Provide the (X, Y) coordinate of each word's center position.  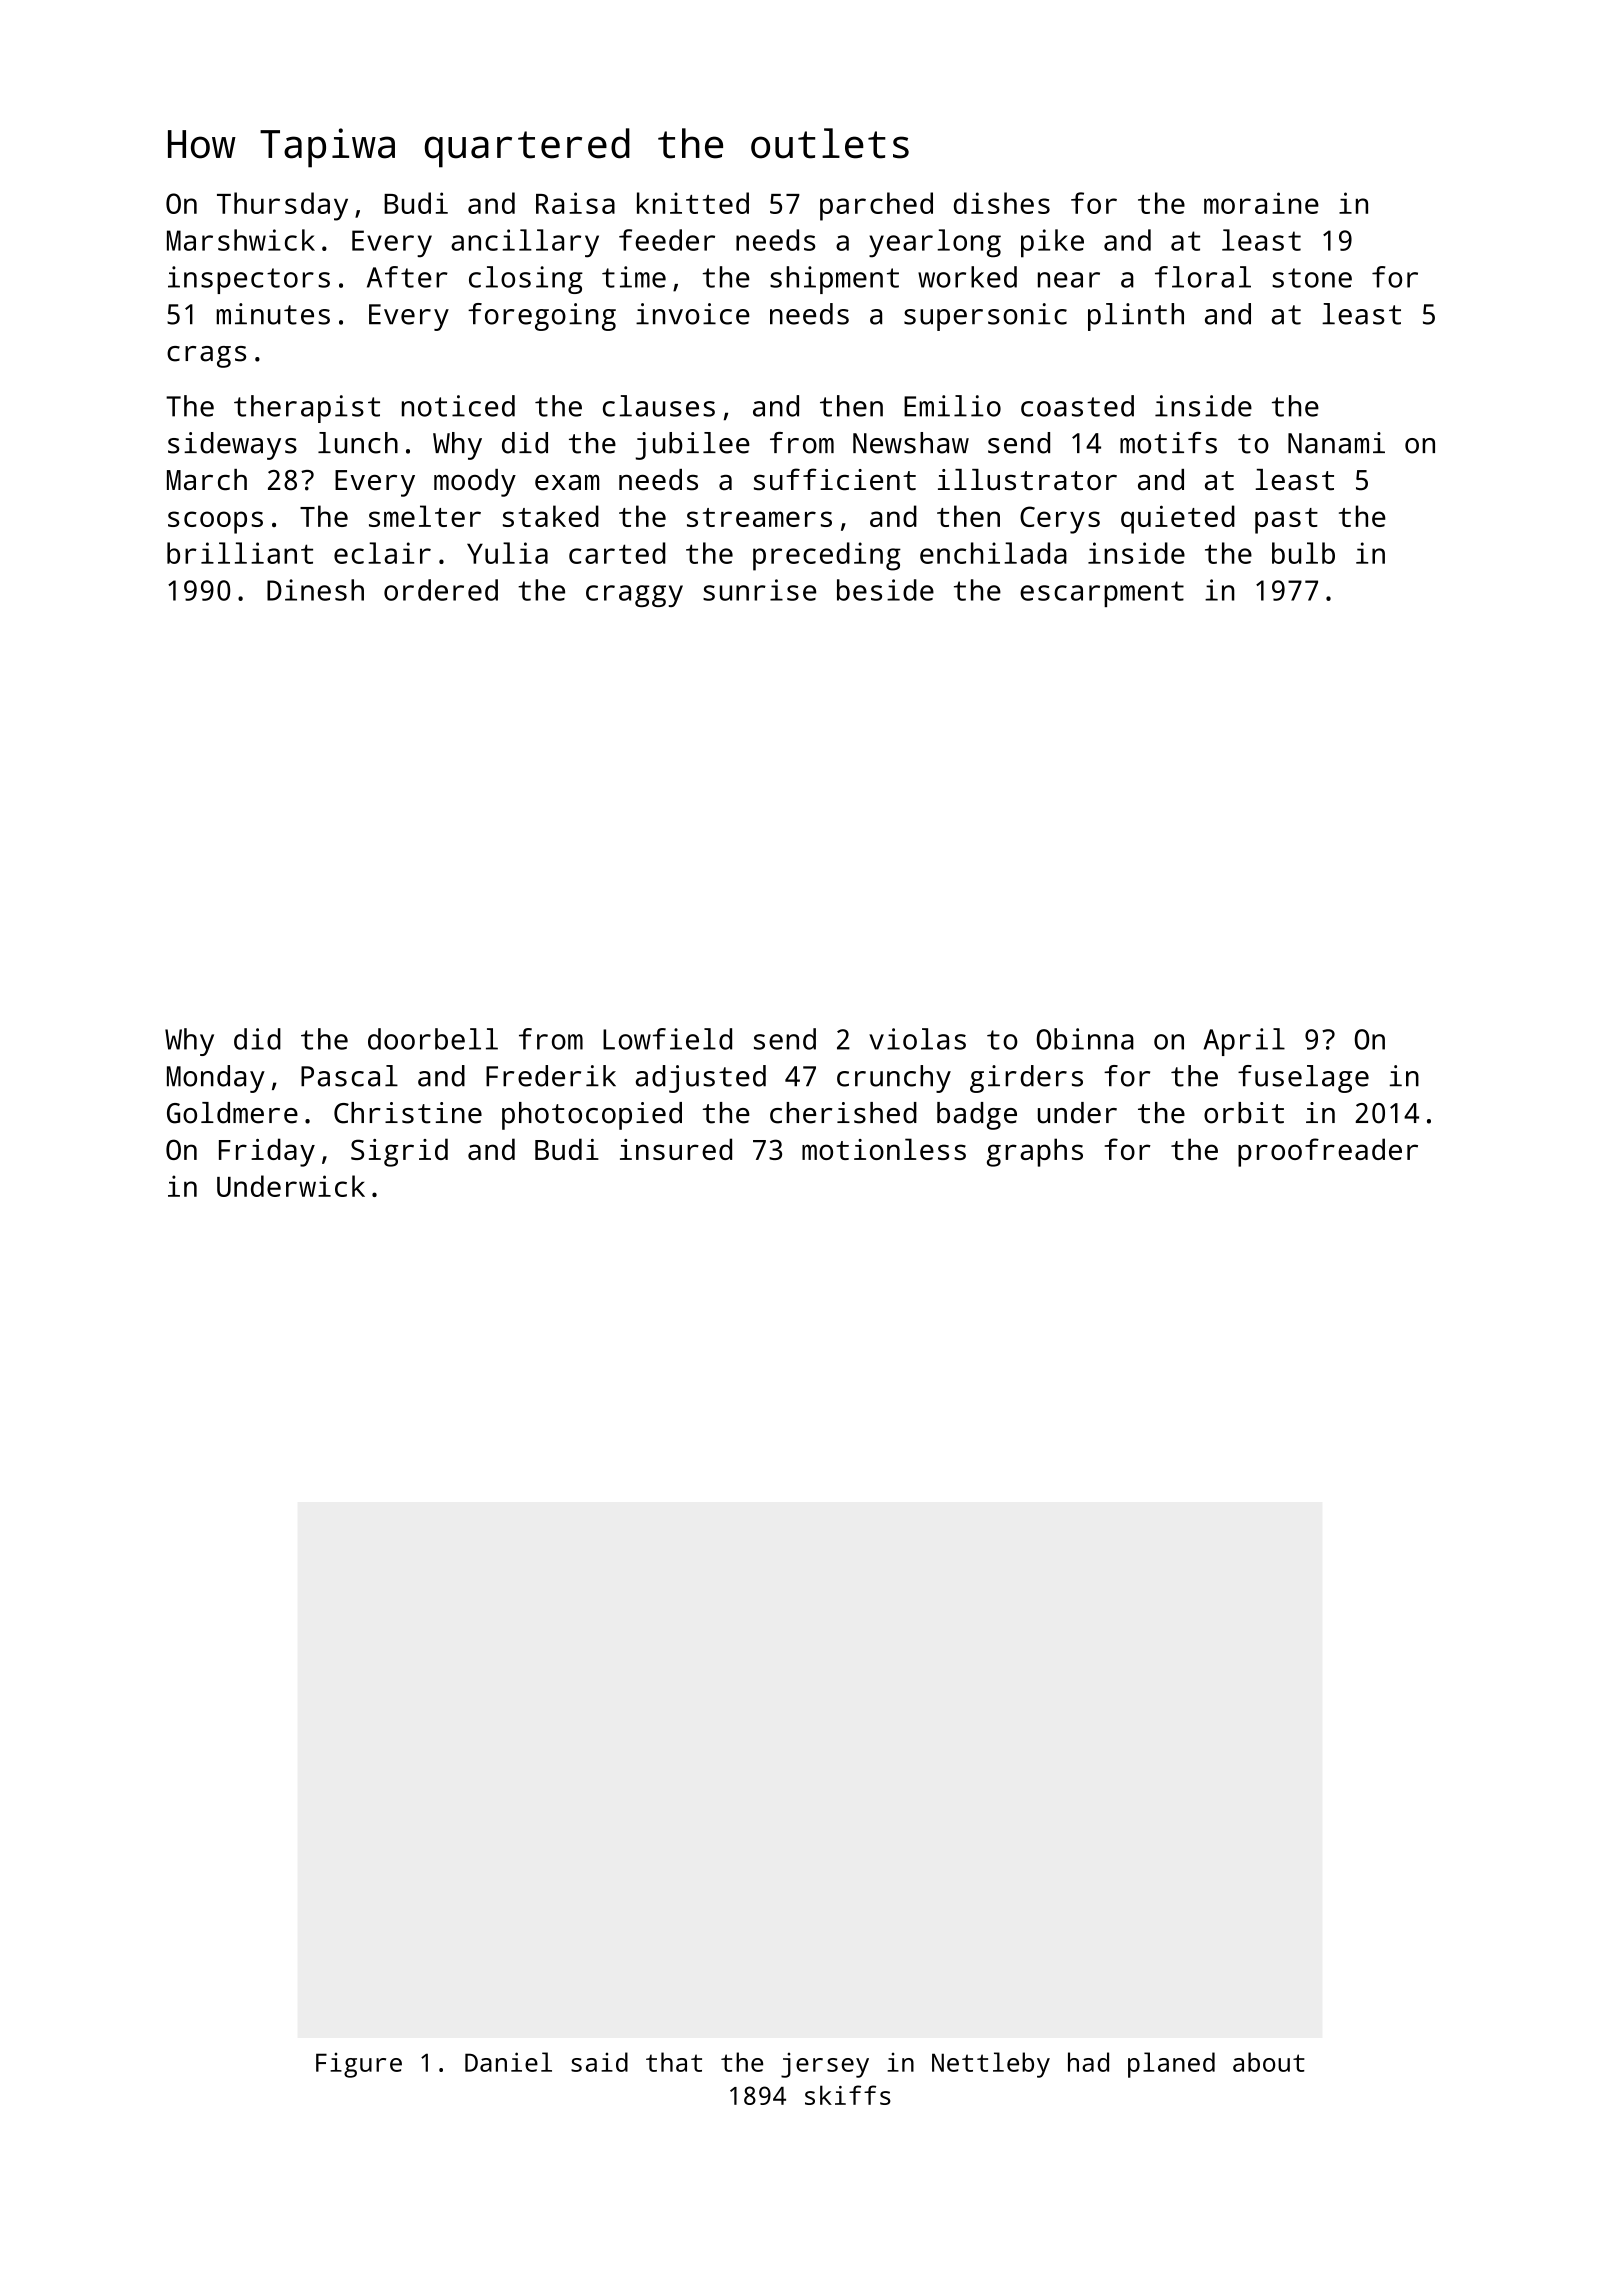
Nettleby (991, 2065)
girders (1026, 1079)
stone (1312, 278)
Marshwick (241, 240)
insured (676, 1149)
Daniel (508, 2062)
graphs (1035, 1152)
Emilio (952, 406)
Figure (359, 2065)
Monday (216, 1079)
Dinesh (315, 590)
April (1244, 1042)
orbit (1244, 1113)
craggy (634, 596)
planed (1171, 2065)
